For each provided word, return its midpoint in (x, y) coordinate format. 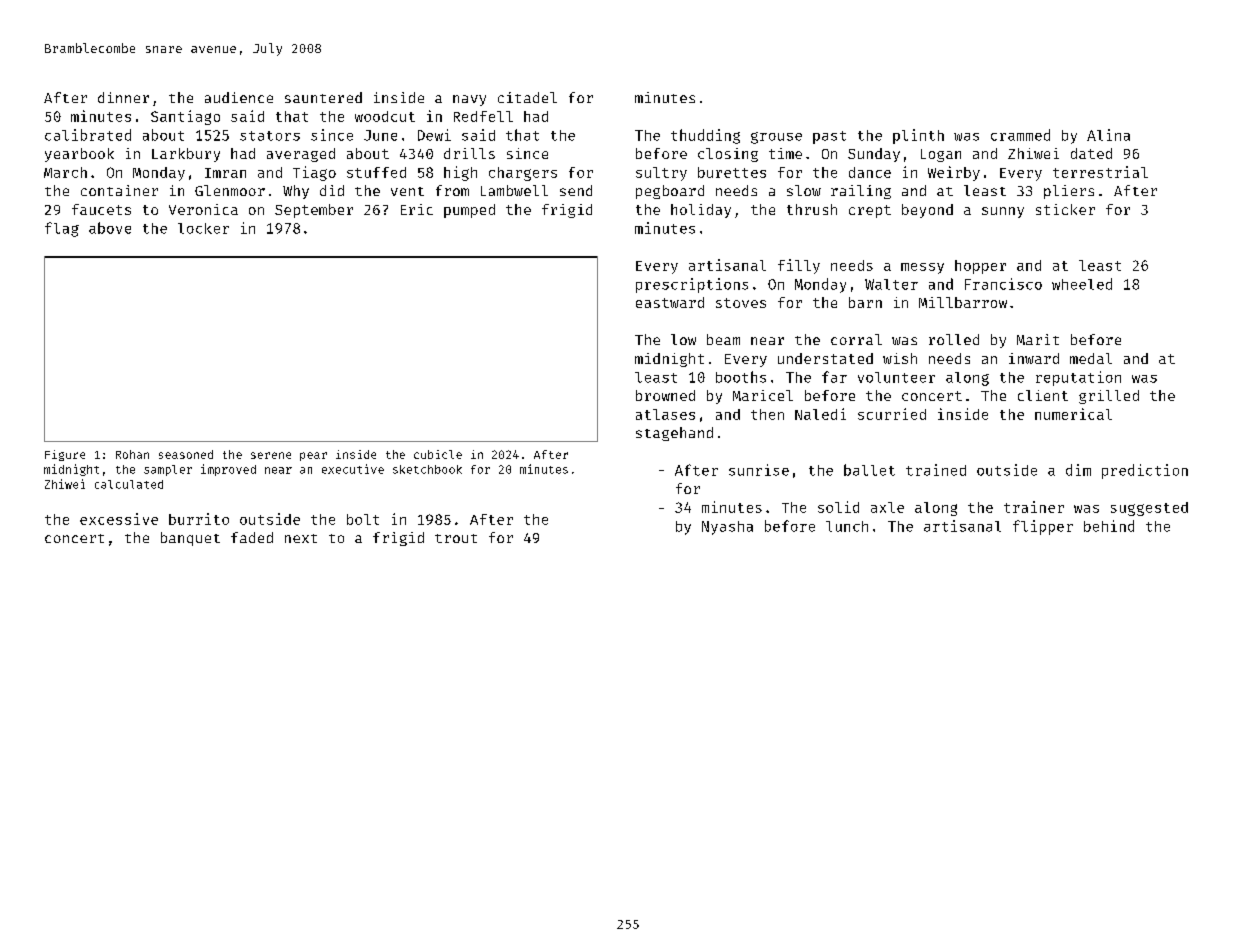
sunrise (759, 470)
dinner (123, 97)
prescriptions (692, 285)
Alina (1108, 135)
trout (456, 538)
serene (271, 455)
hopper (980, 267)
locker (203, 228)
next (301, 538)
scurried (892, 414)
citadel (527, 97)
